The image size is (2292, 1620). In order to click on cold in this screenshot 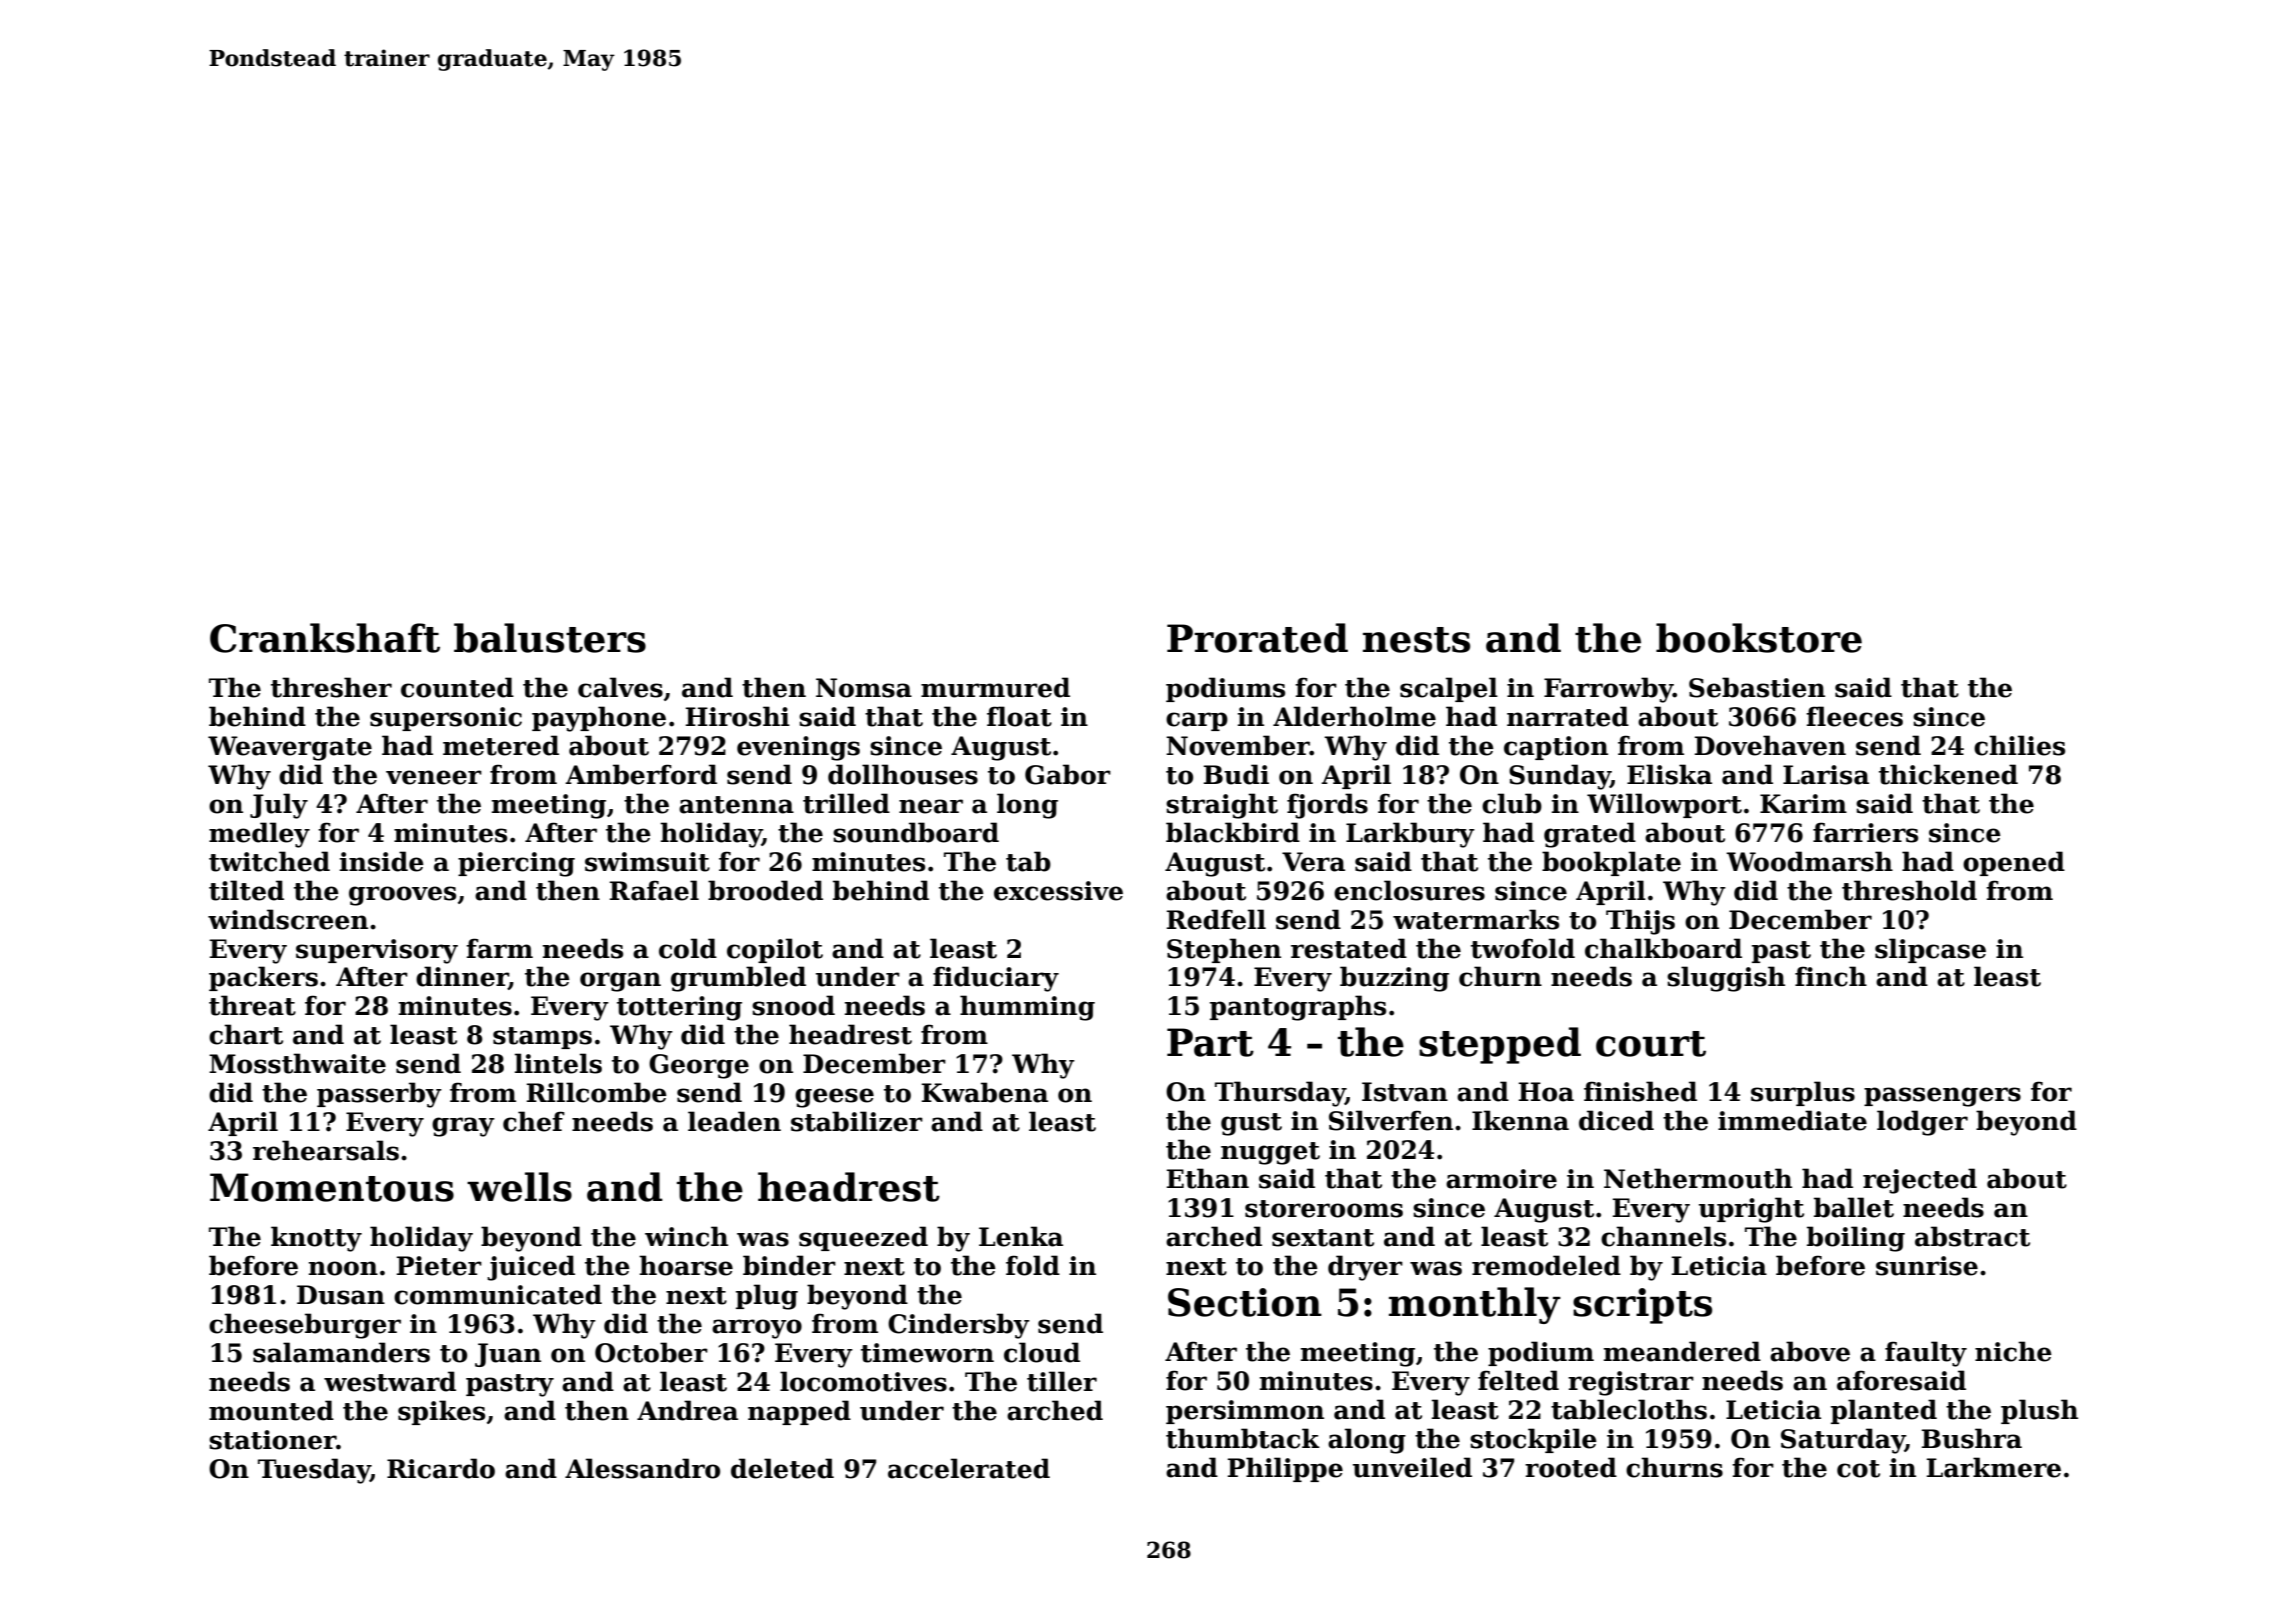, I will do `click(688, 948)`.
